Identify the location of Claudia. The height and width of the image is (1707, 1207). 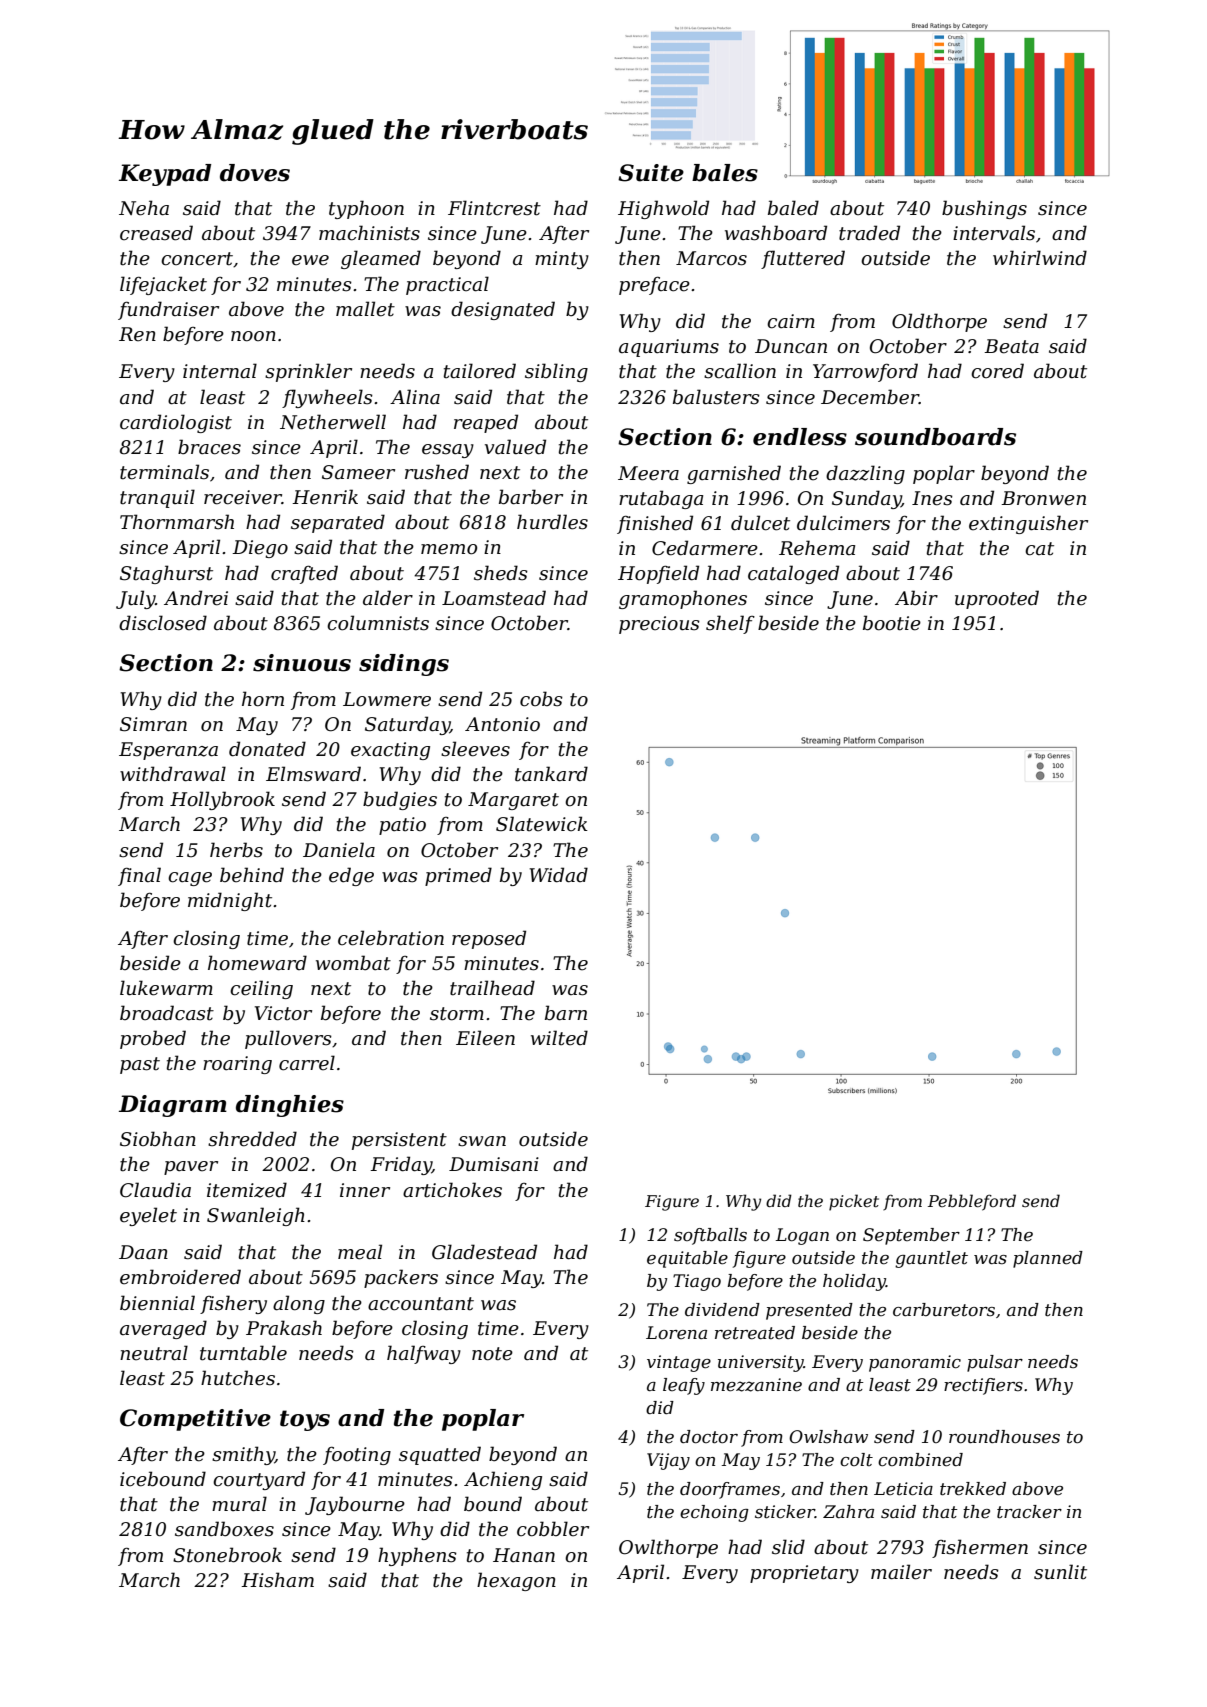
(155, 1190).
